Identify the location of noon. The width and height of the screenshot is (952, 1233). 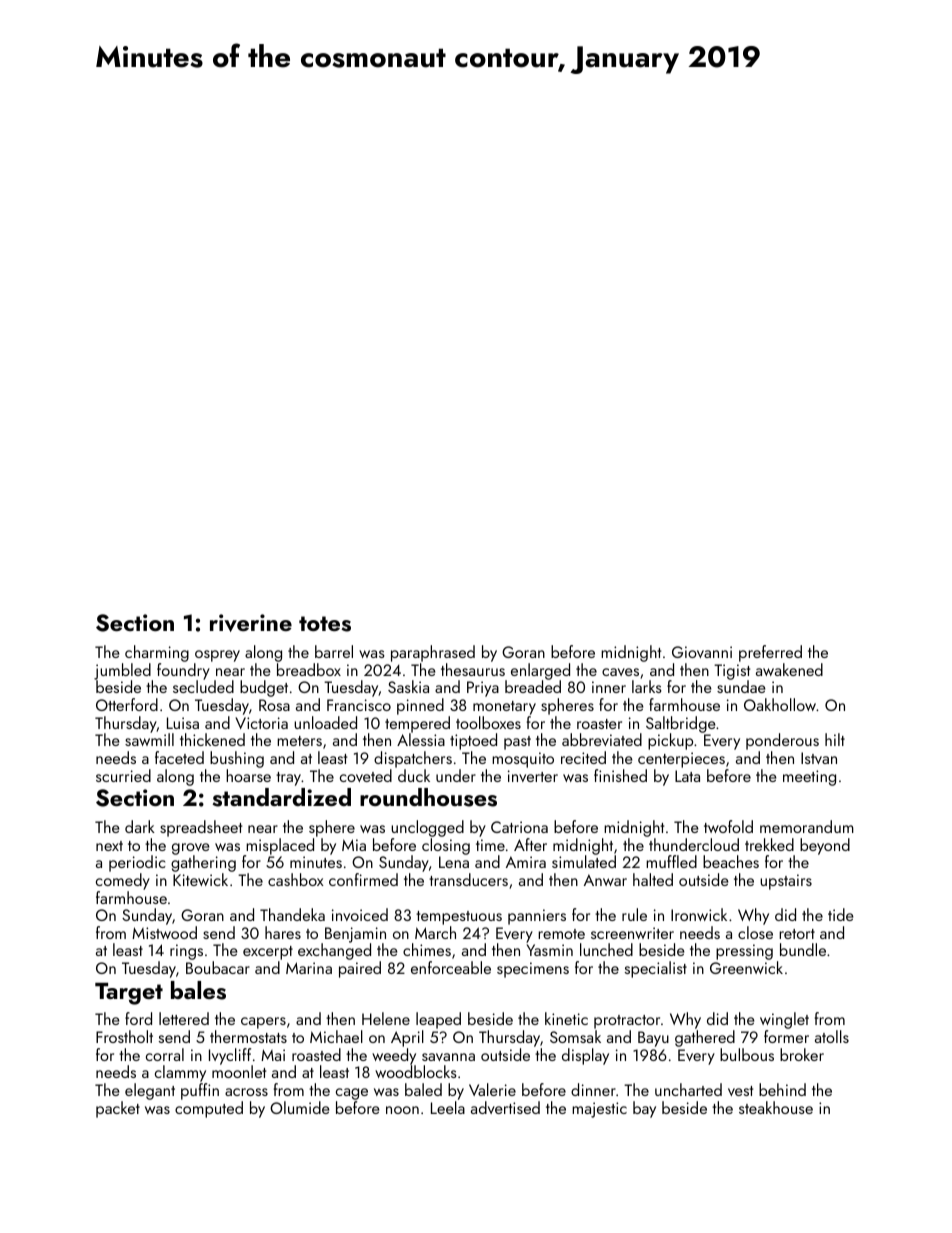
(402, 1110).
